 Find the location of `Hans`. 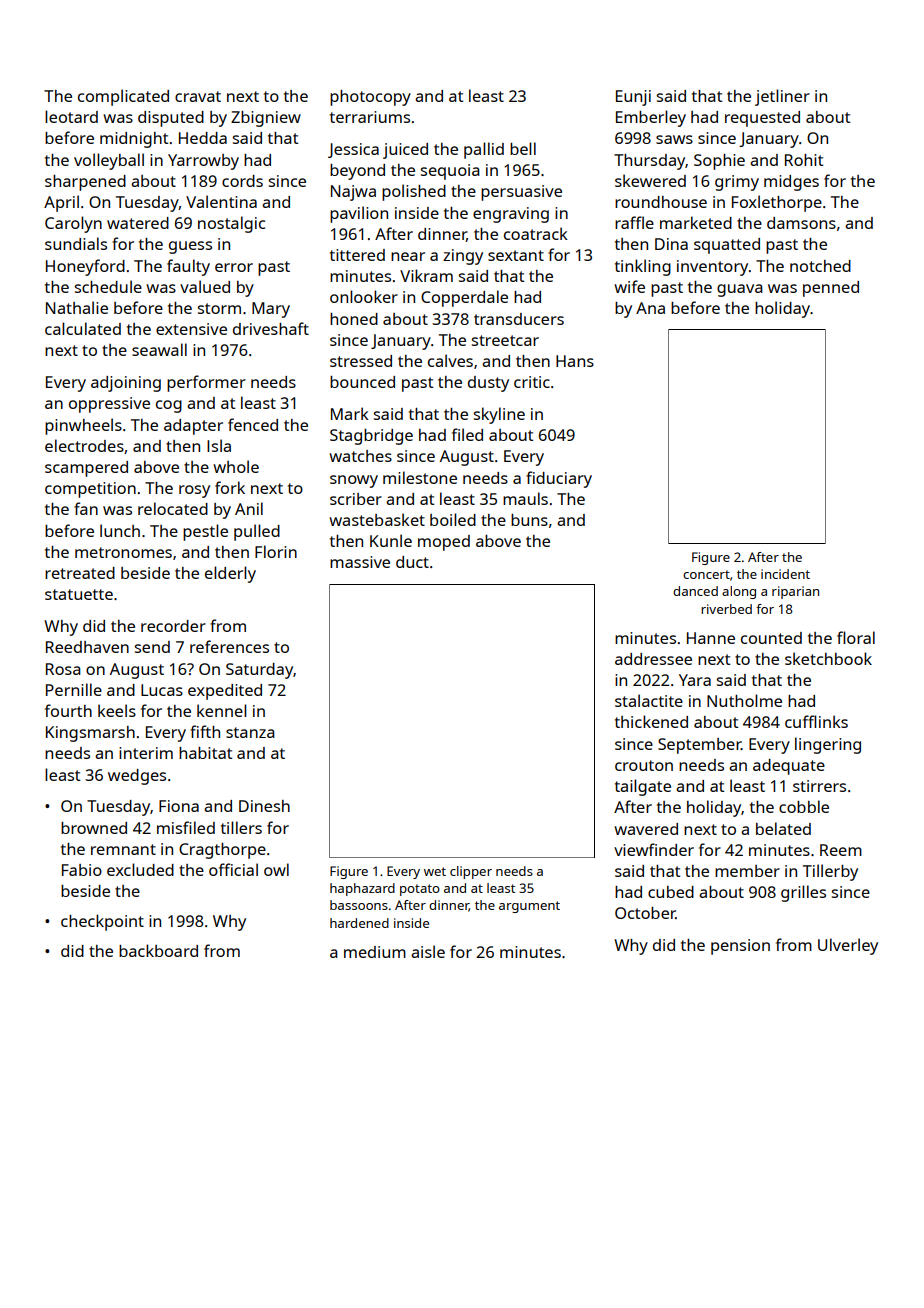

Hans is located at coordinates (575, 361).
